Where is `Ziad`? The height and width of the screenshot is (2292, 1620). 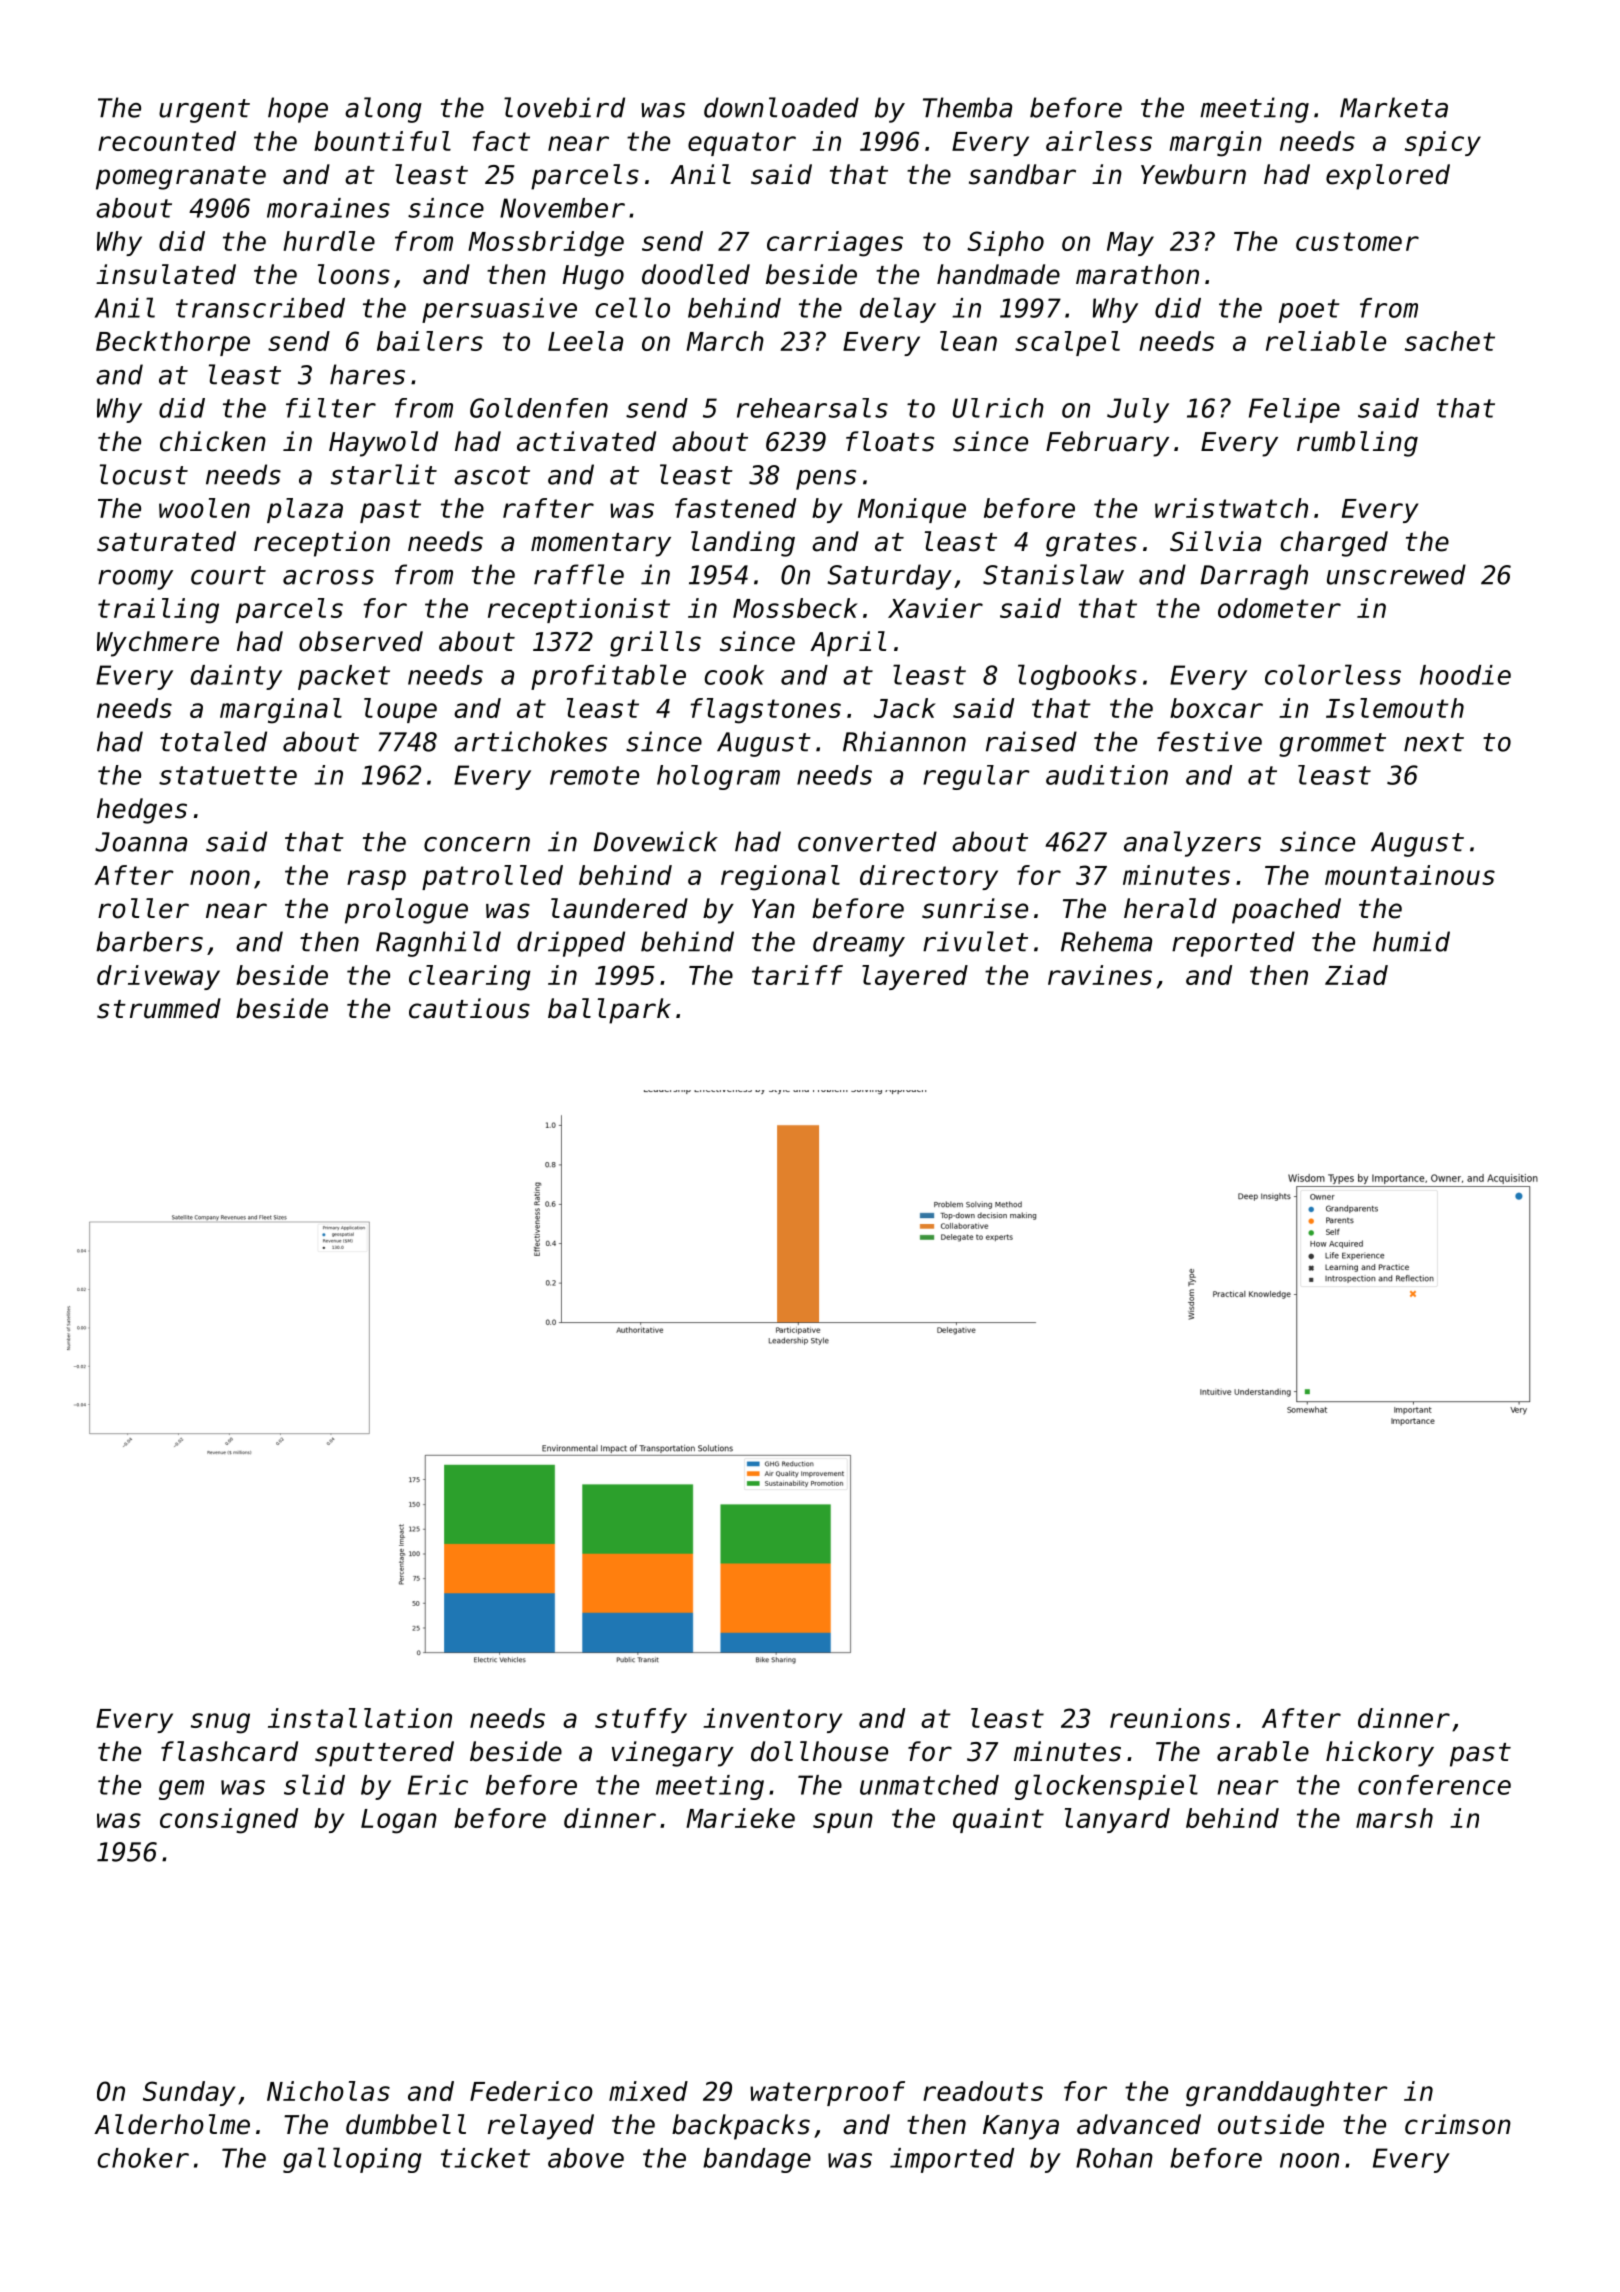
Ziad is located at coordinates (1356, 975).
